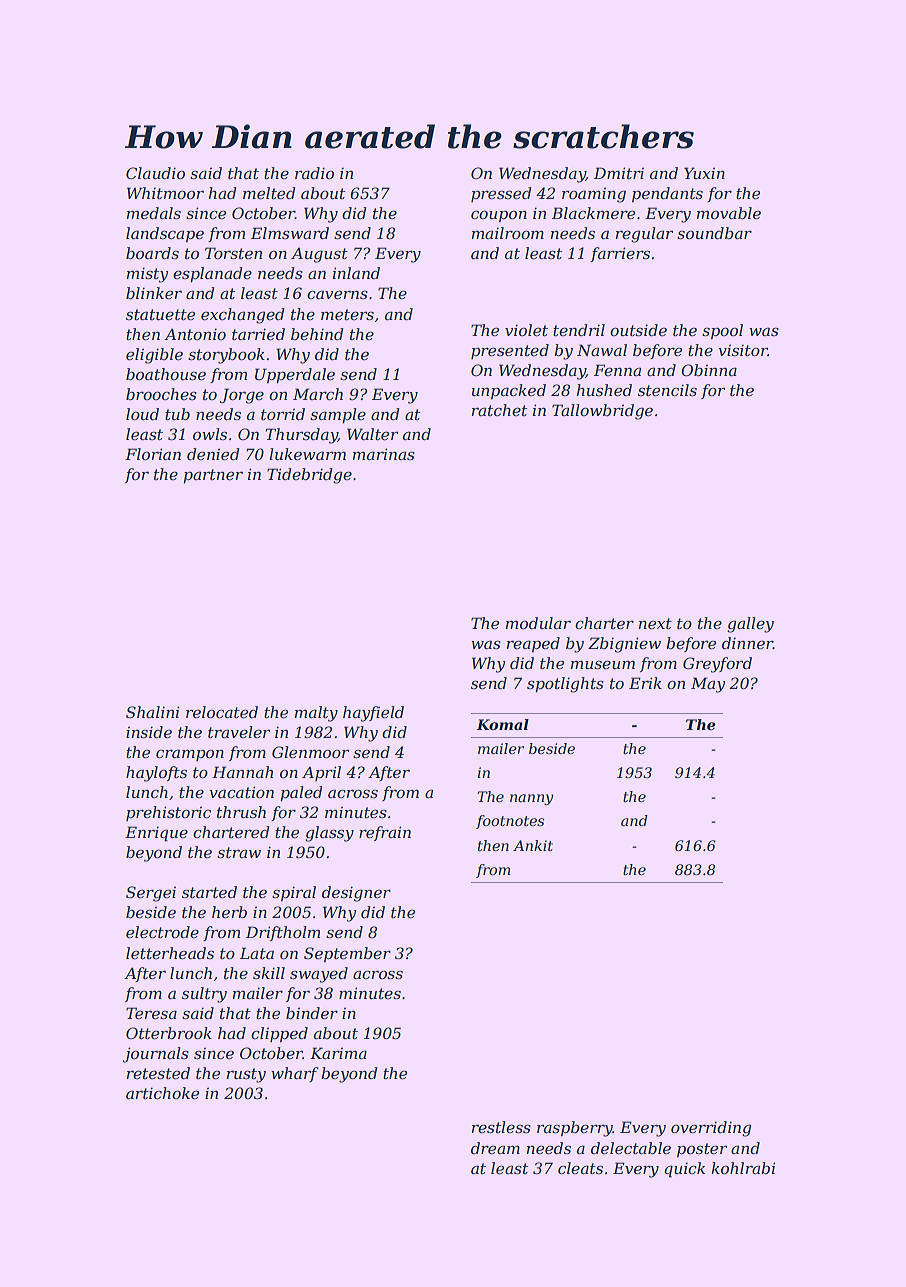 Image resolution: width=906 pixels, height=1287 pixels. What do you see at coordinates (242, 396) in the page?
I see `Jorge` at bounding box center [242, 396].
